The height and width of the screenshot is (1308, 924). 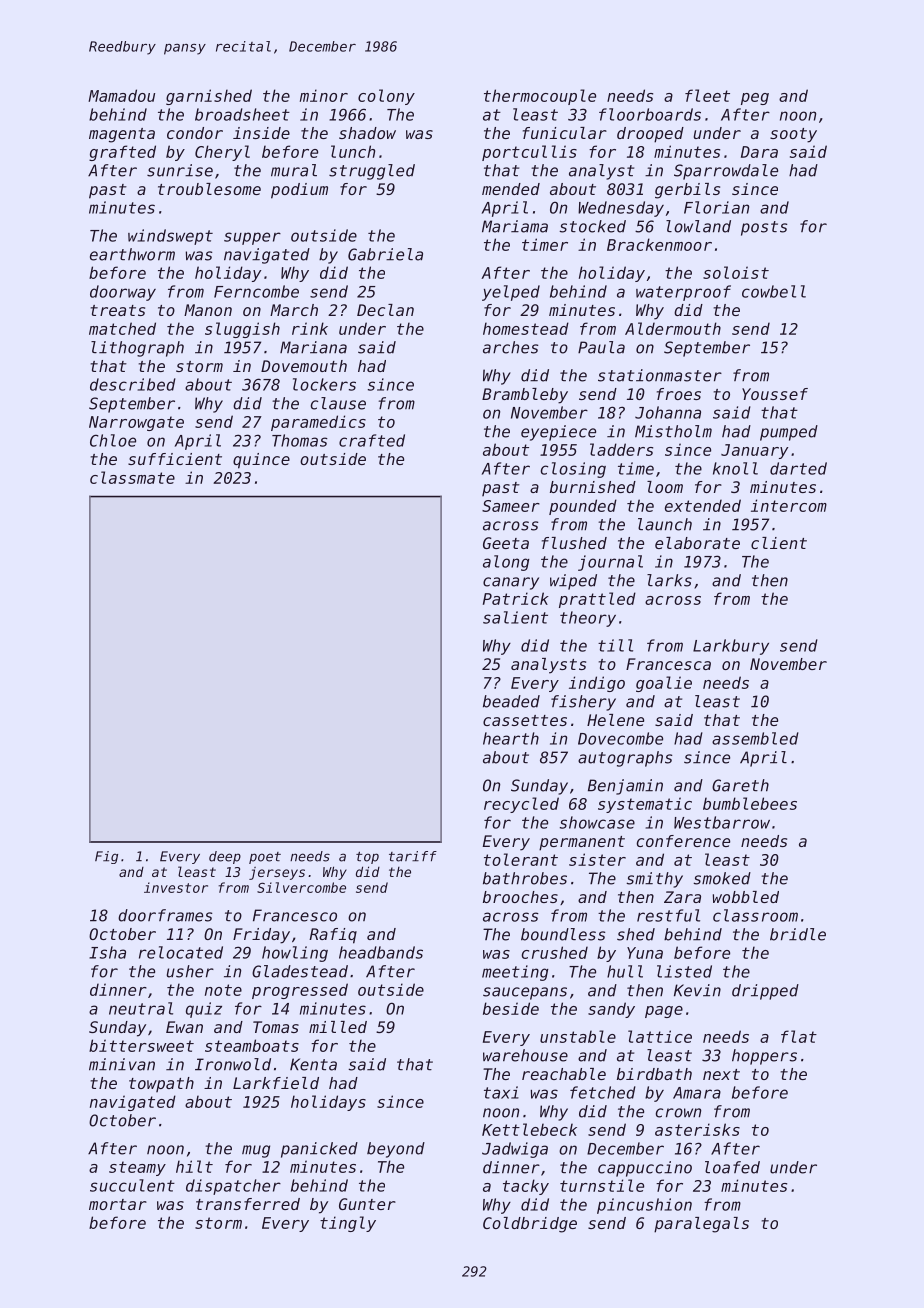 What do you see at coordinates (540, 97) in the screenshot?
I see `thermocouple` at bounding box center [540, 97].
